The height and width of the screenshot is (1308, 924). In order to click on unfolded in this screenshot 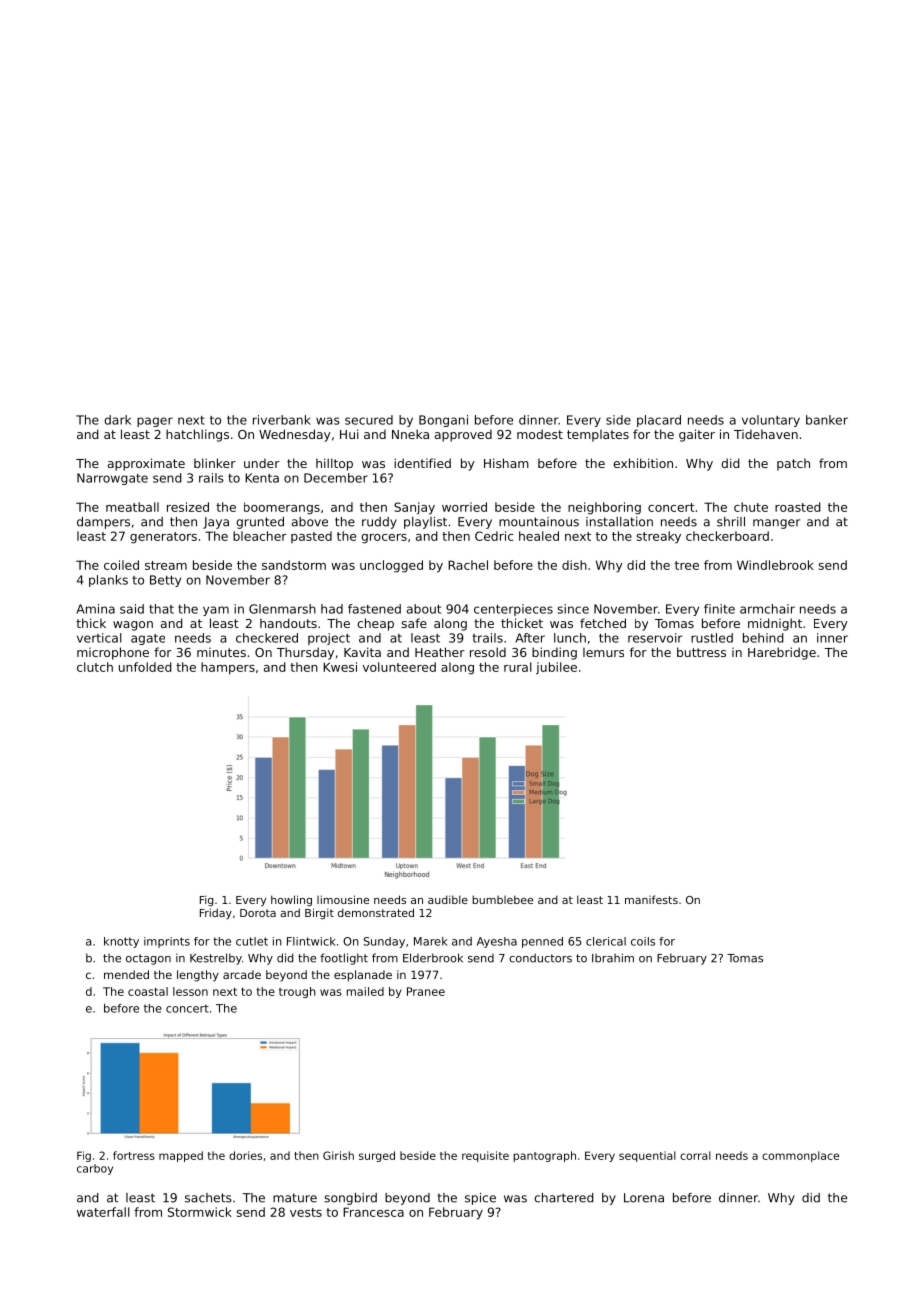, I will do `click(145, 667)`.
